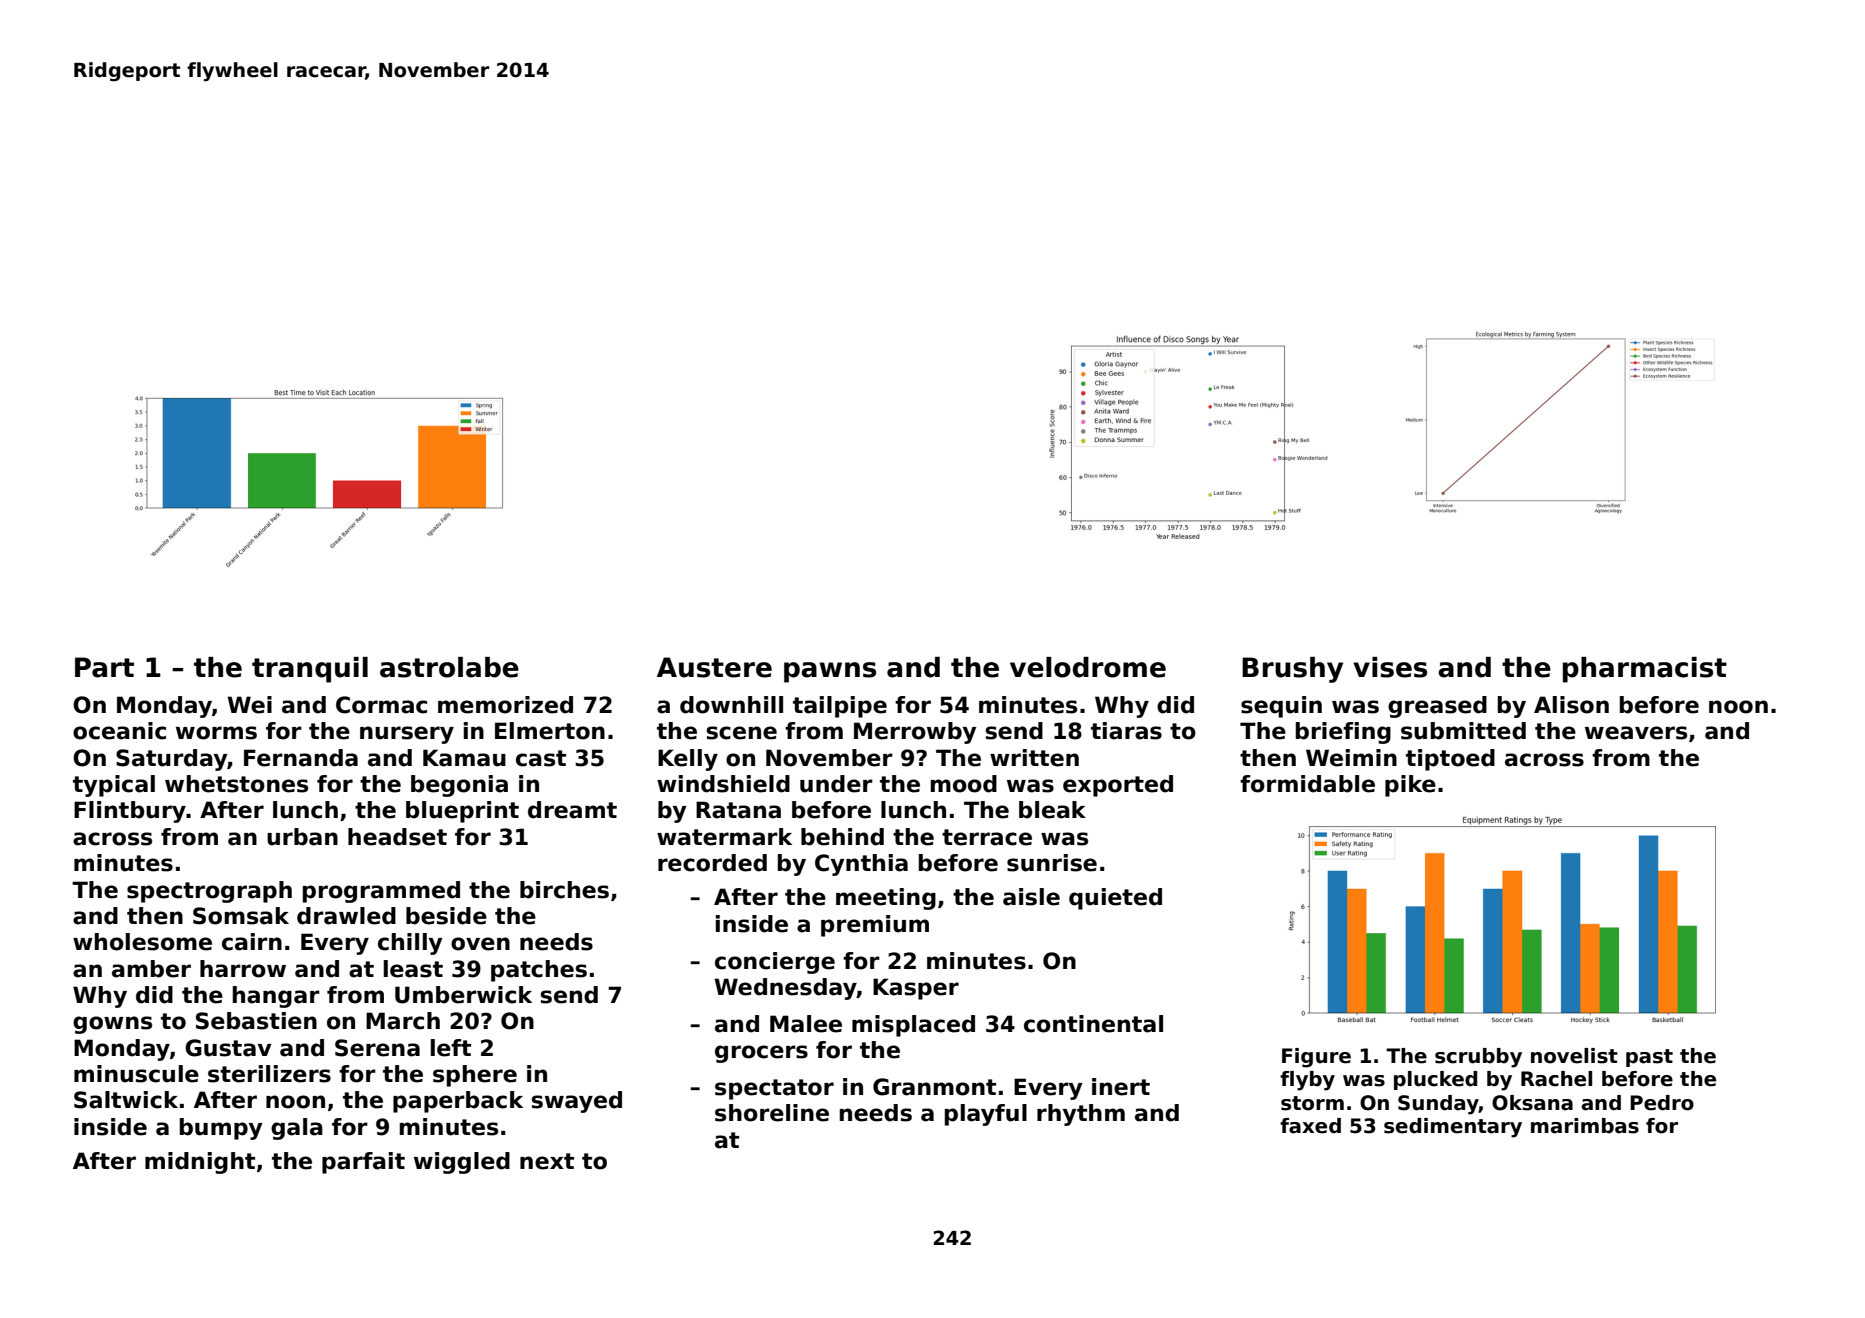  Describe the element at coordinates (836, 784) in the screenshot. I see `under` at that location.
